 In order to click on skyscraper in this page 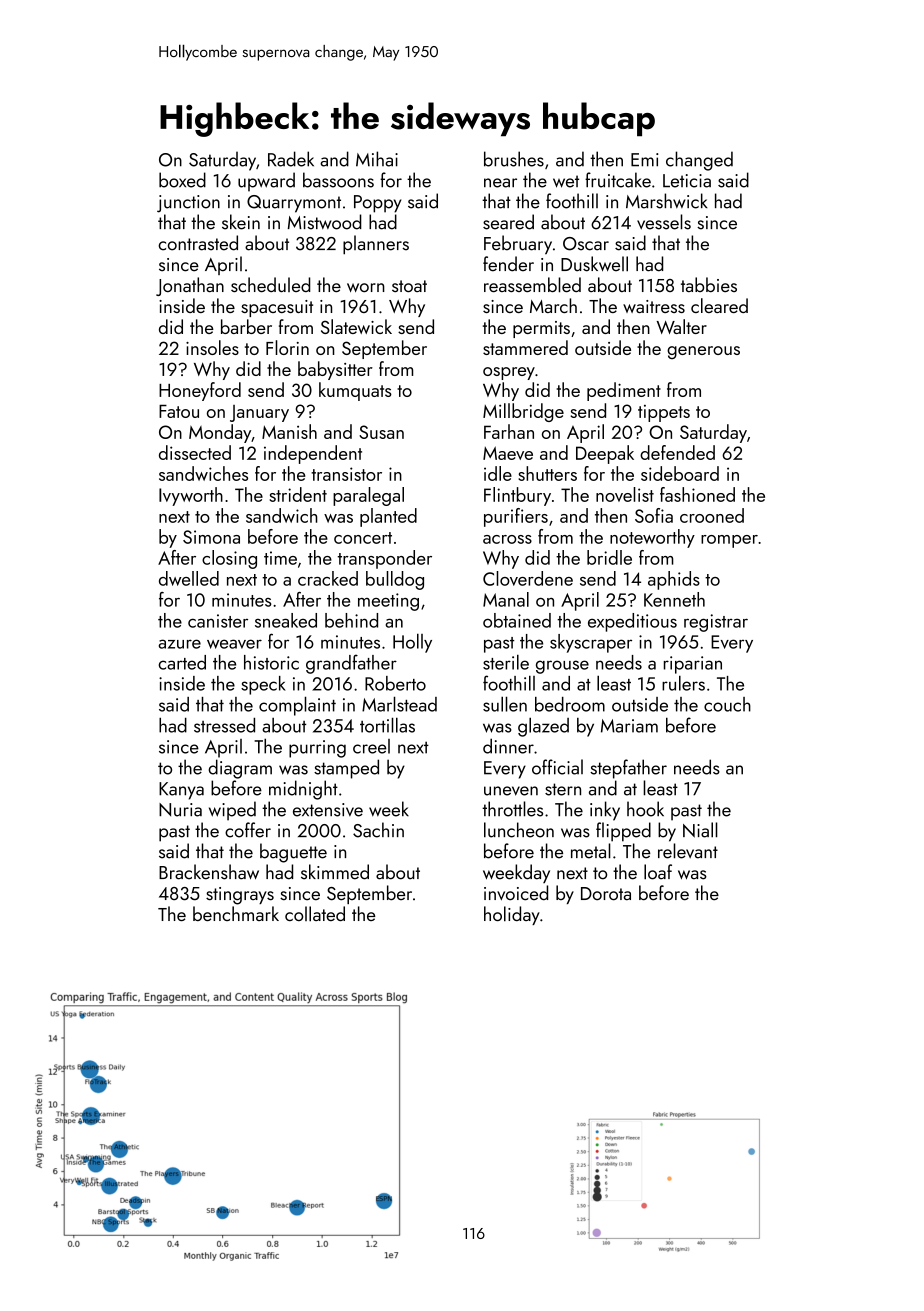, I will do `click(591, 643)`.
